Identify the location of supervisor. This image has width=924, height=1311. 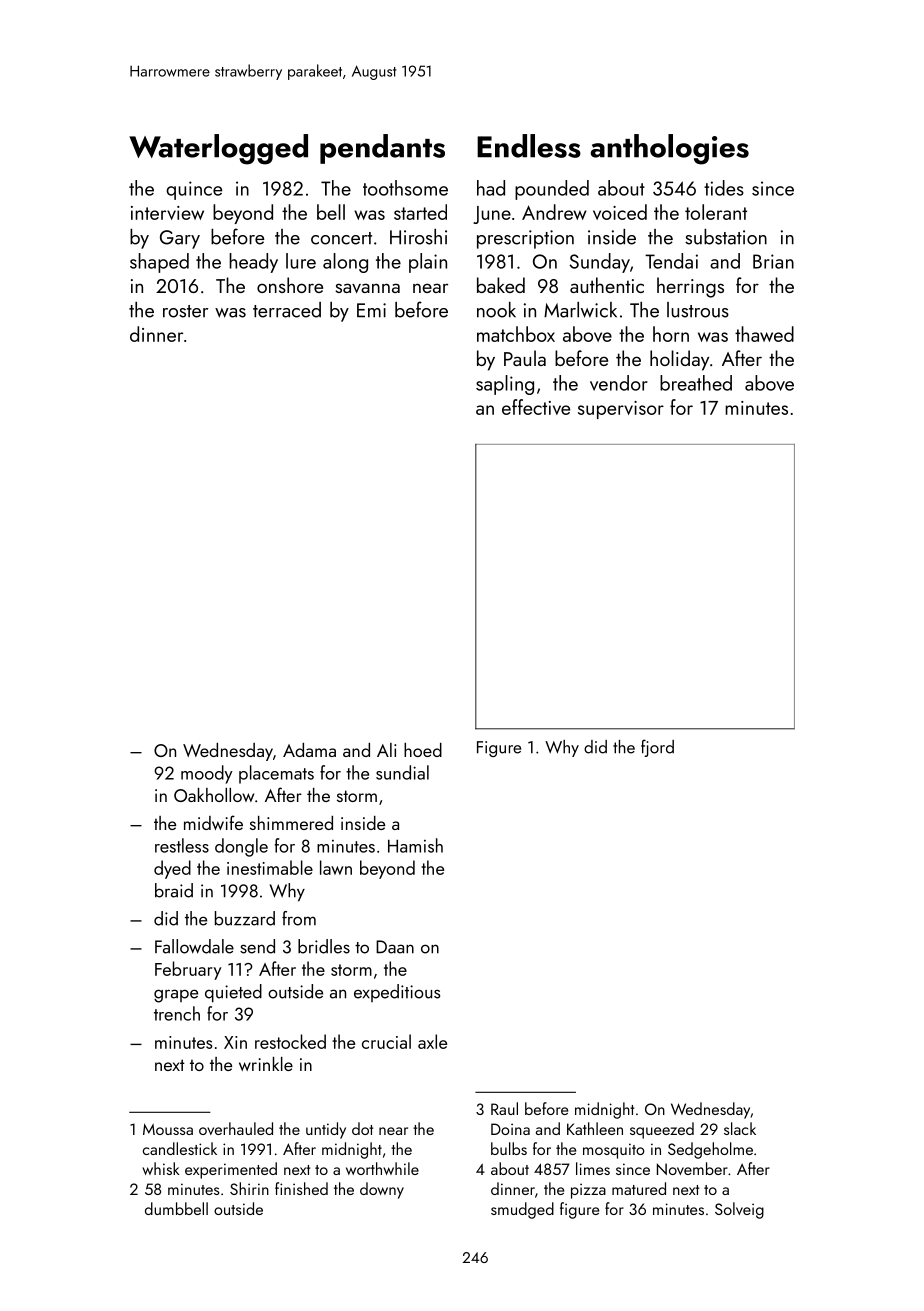
(621, 410).
